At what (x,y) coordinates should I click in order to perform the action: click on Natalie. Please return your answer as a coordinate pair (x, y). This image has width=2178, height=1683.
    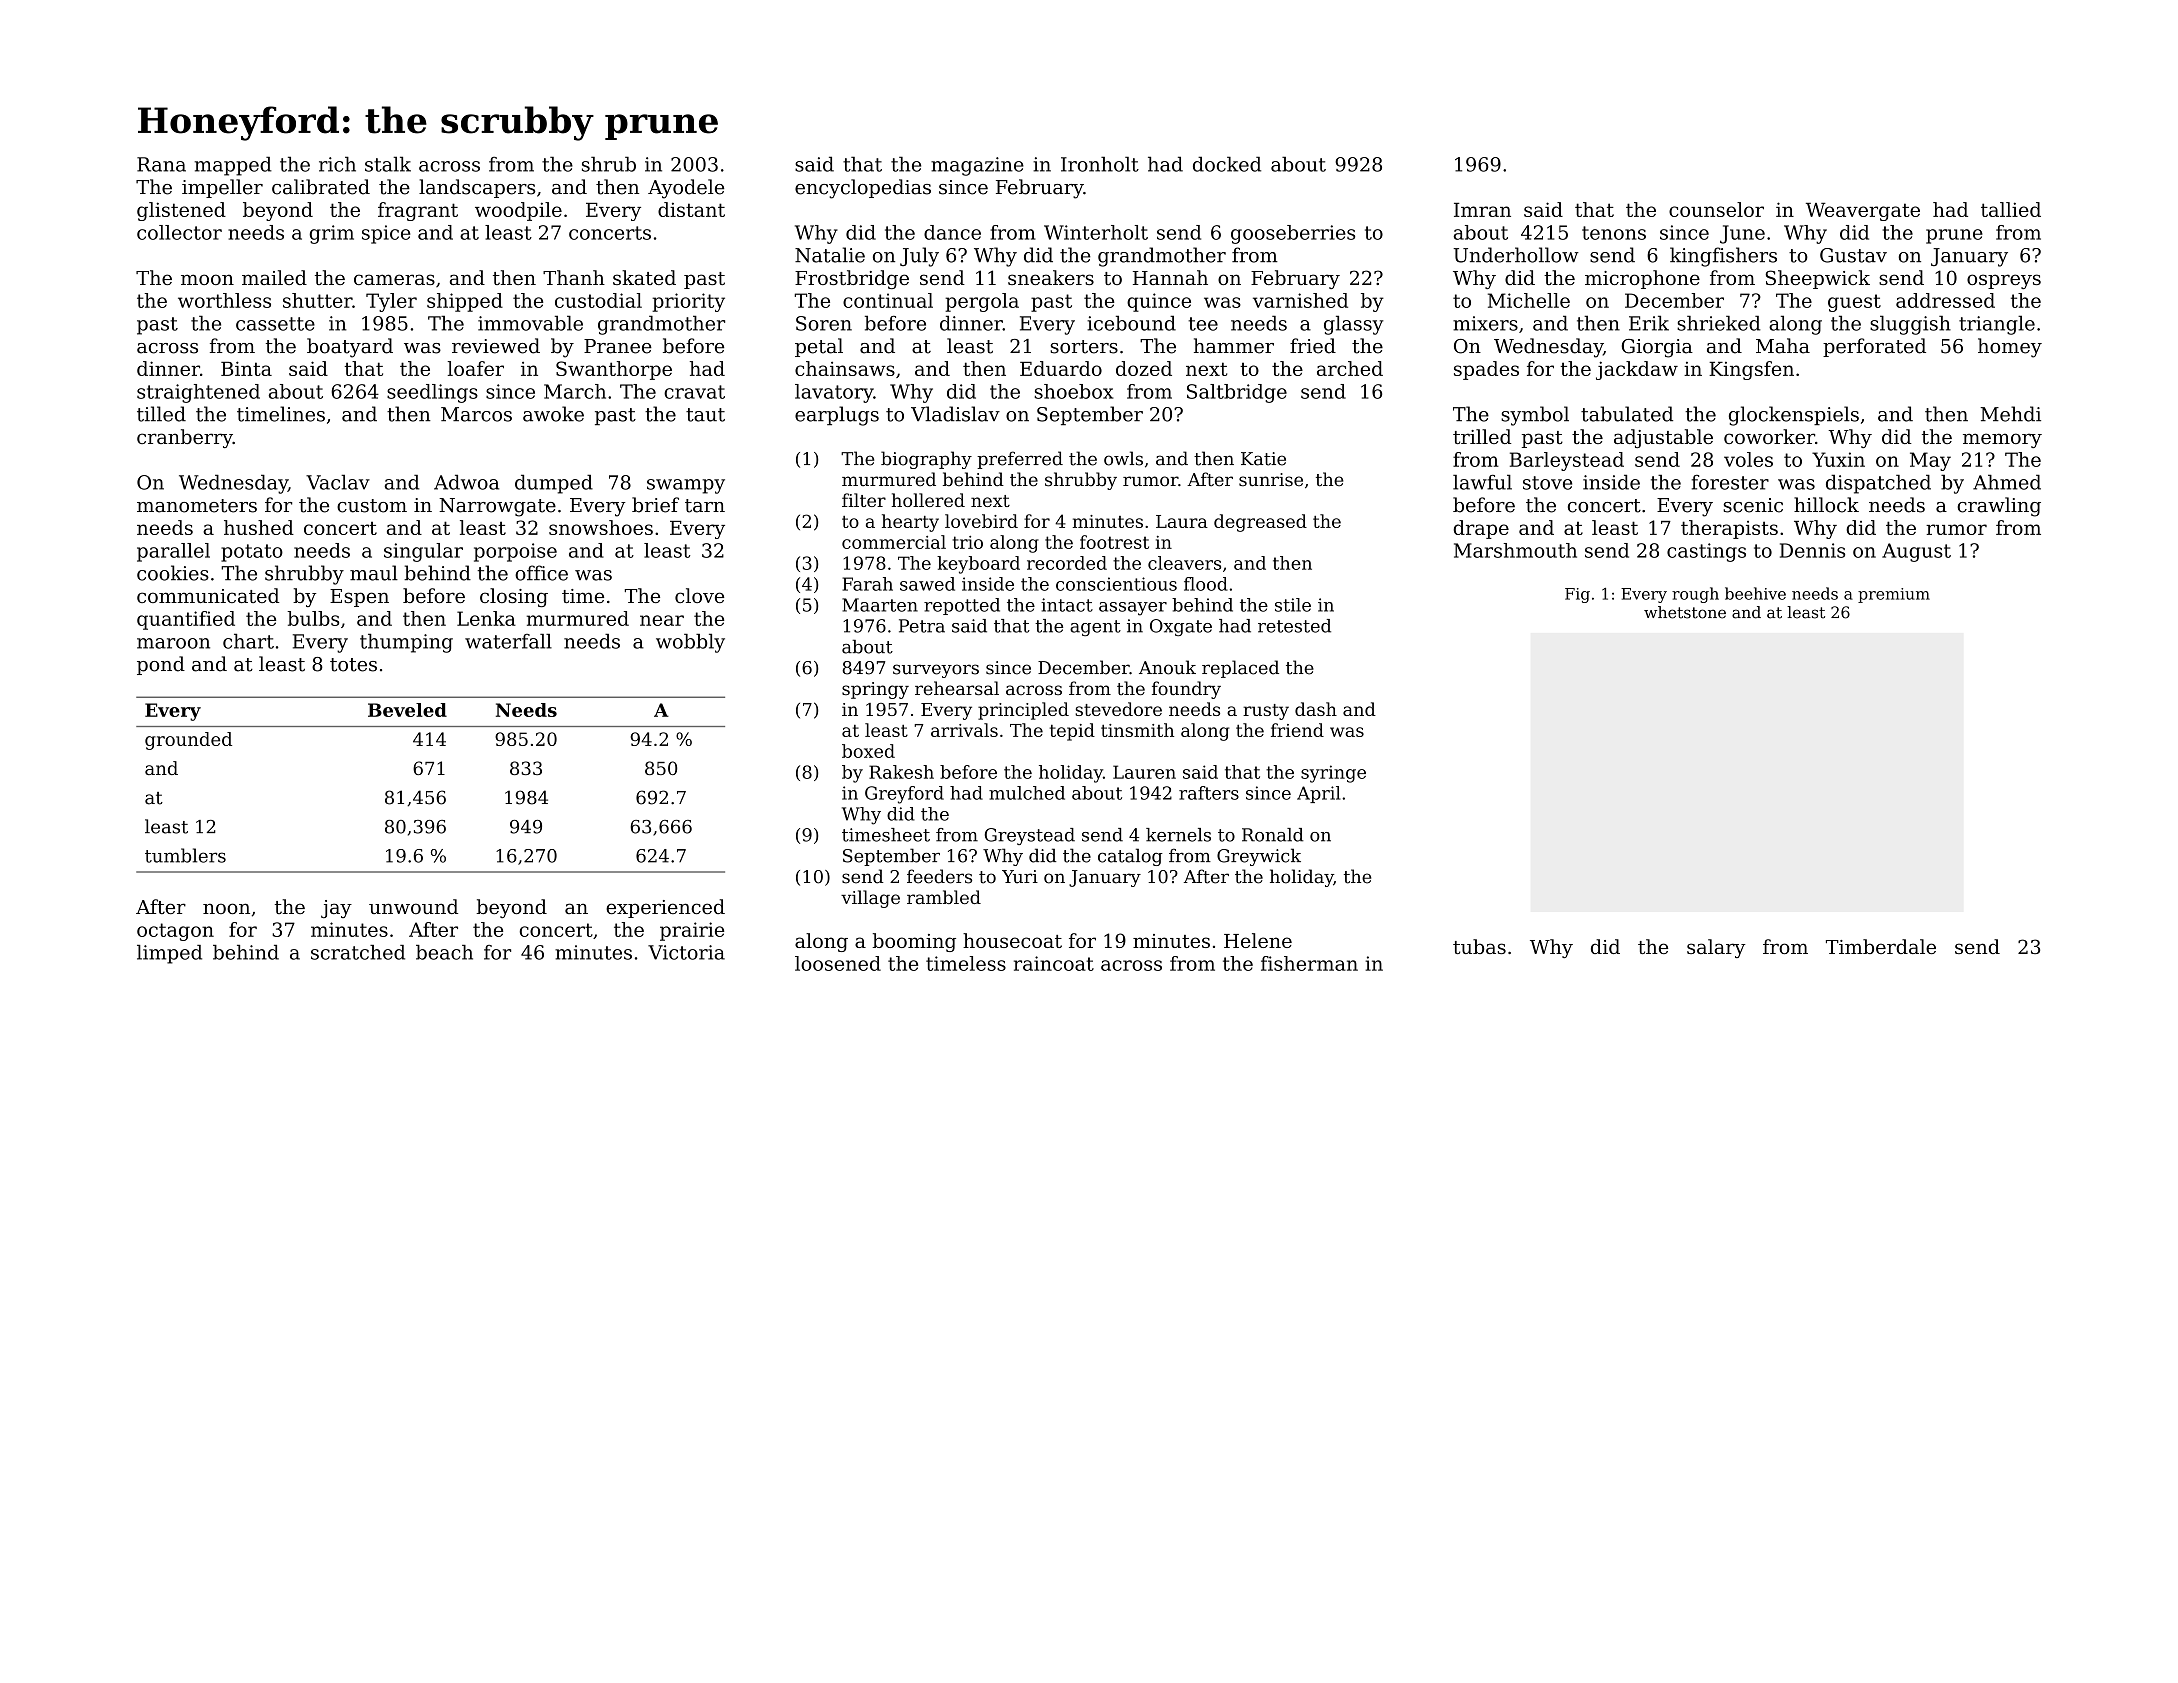
    Looking at the image, I should click on (830, 255).
